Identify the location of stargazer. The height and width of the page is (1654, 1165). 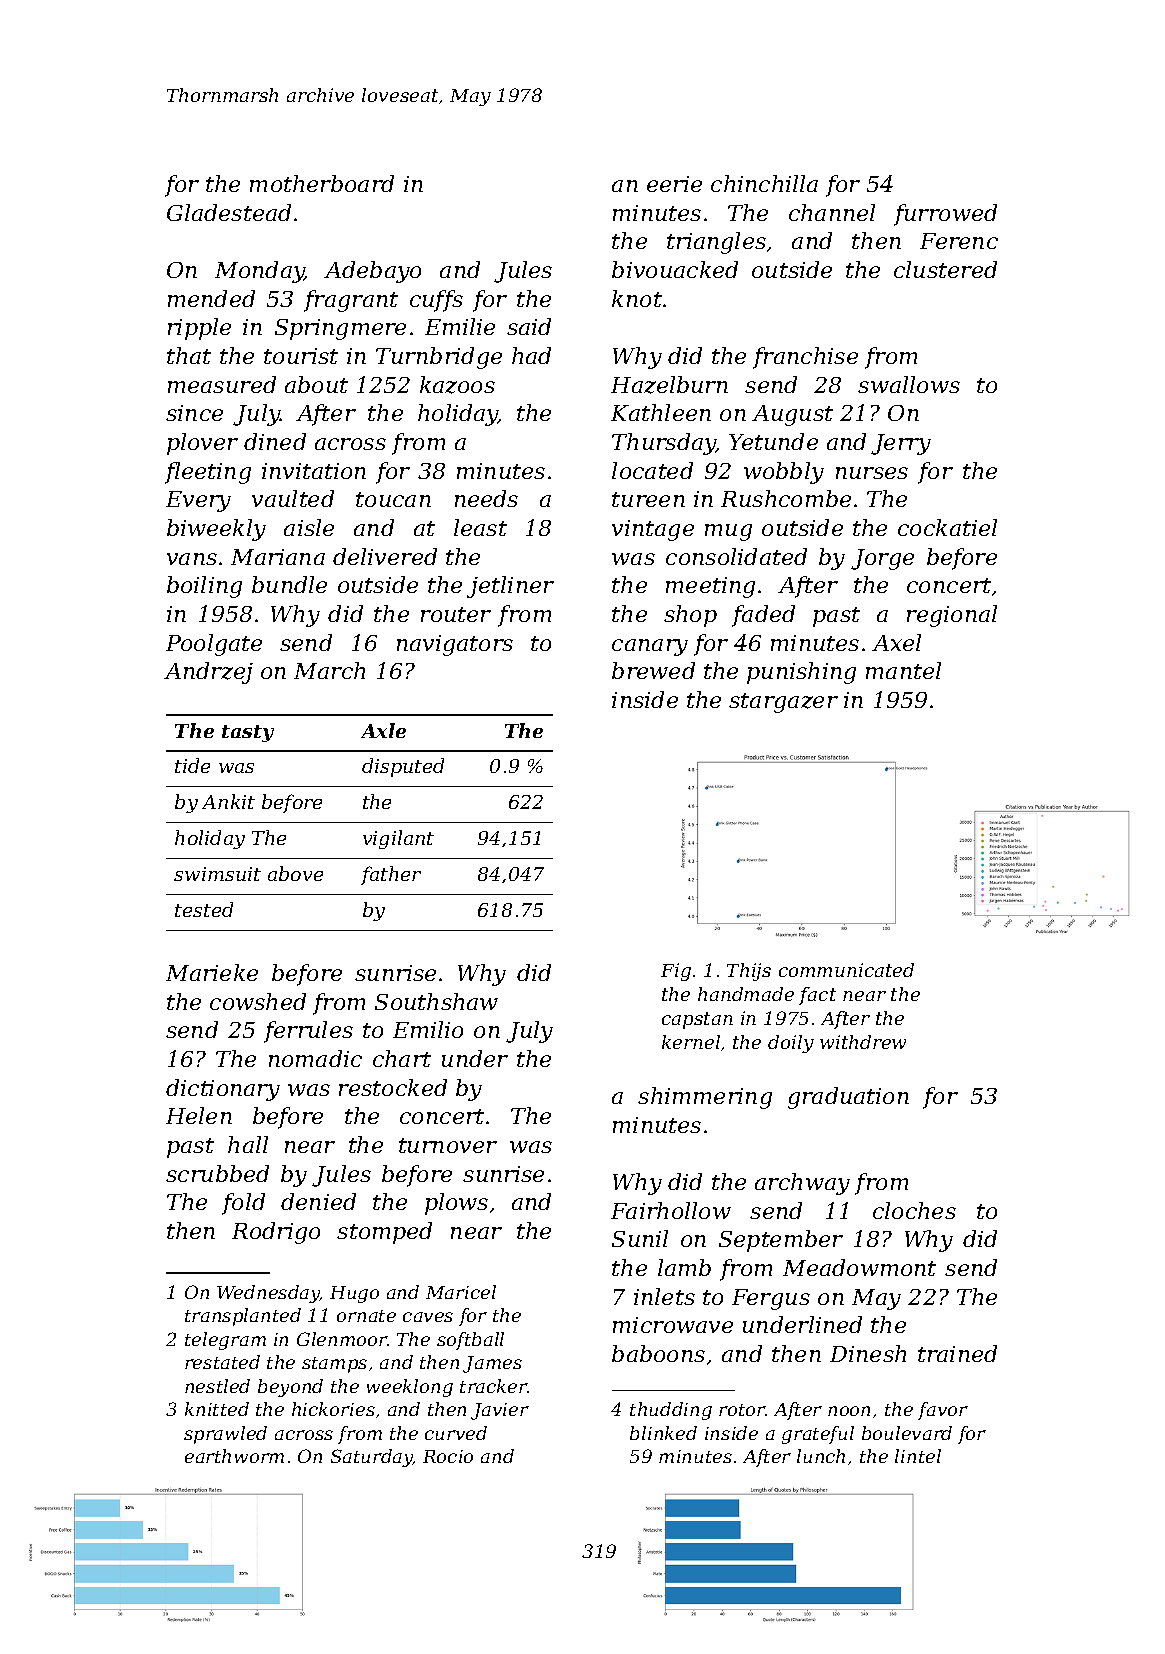
(783, 703).
